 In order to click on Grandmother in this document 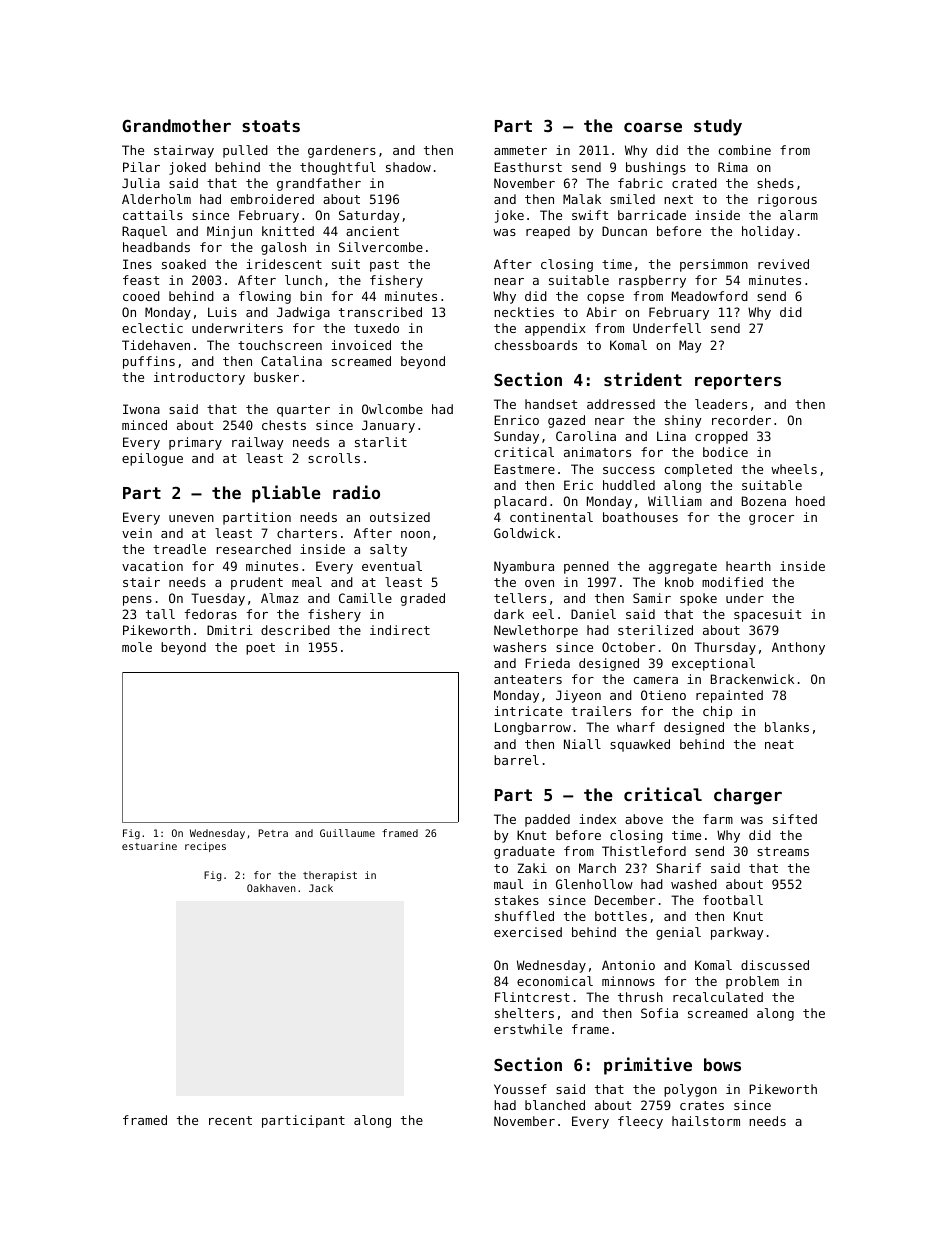, I will do `click(176, 125)`.
